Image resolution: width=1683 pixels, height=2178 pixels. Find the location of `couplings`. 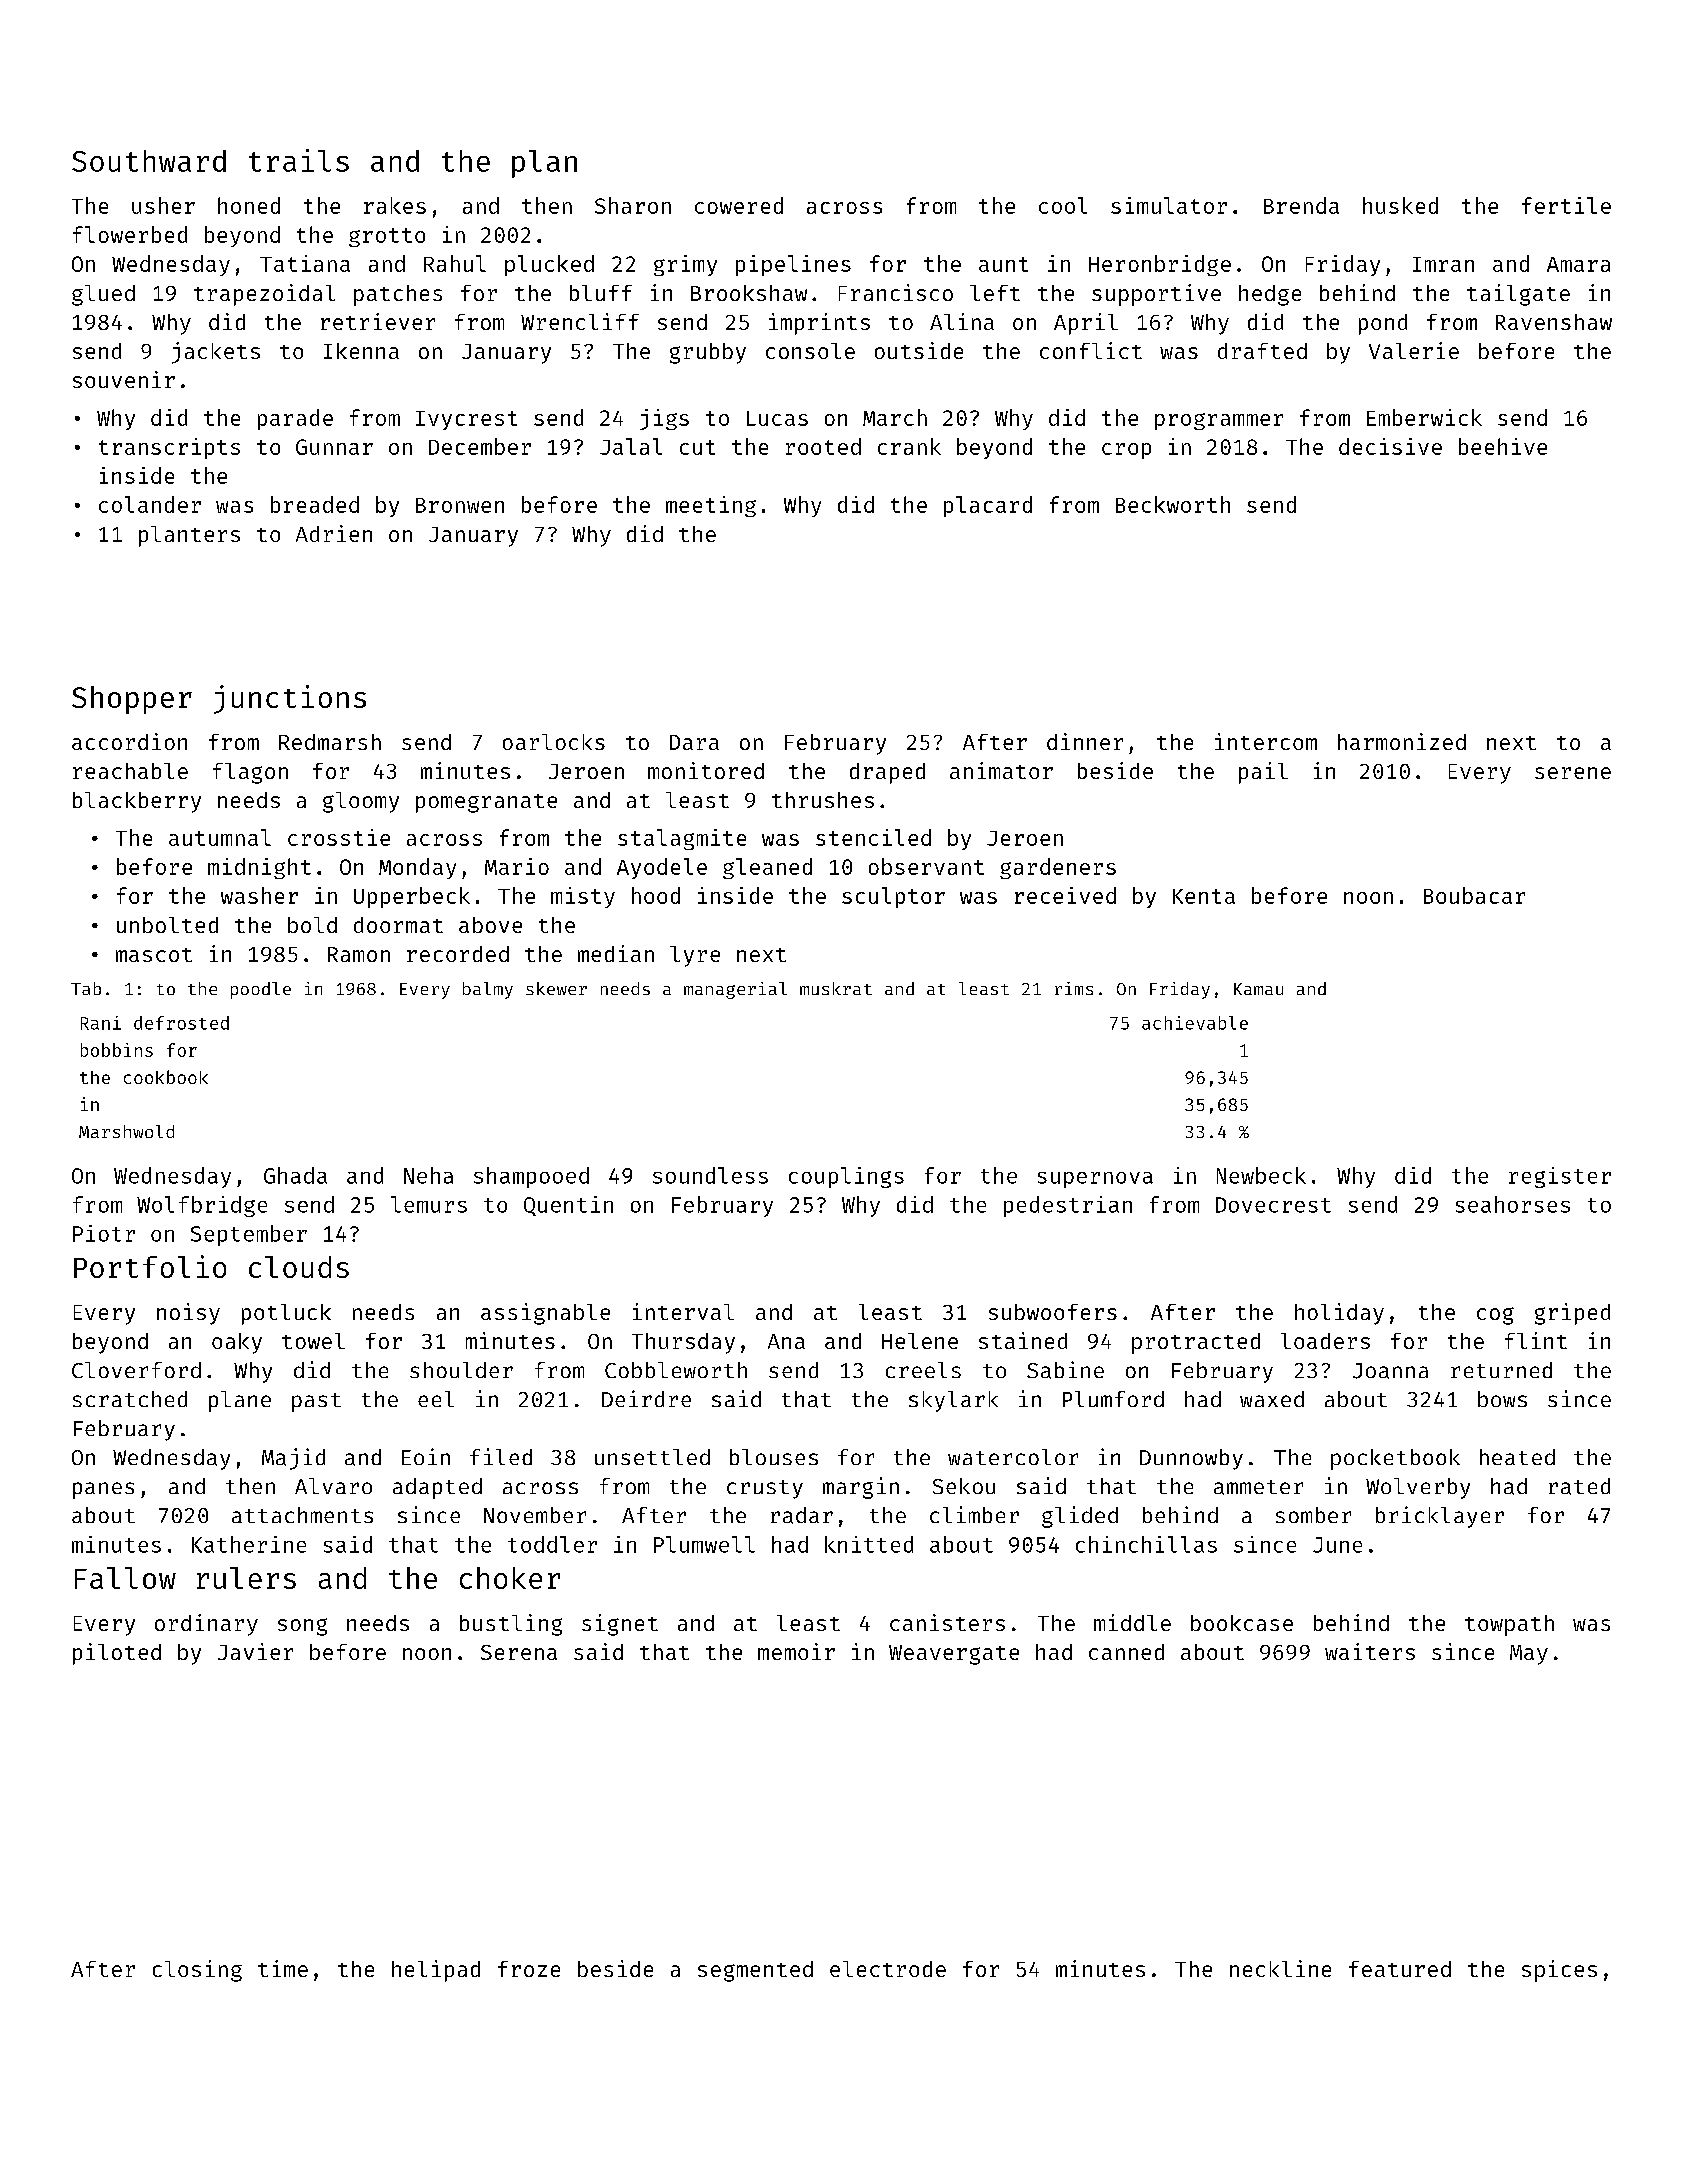

couplings is located at coordinates (846, 1177).
